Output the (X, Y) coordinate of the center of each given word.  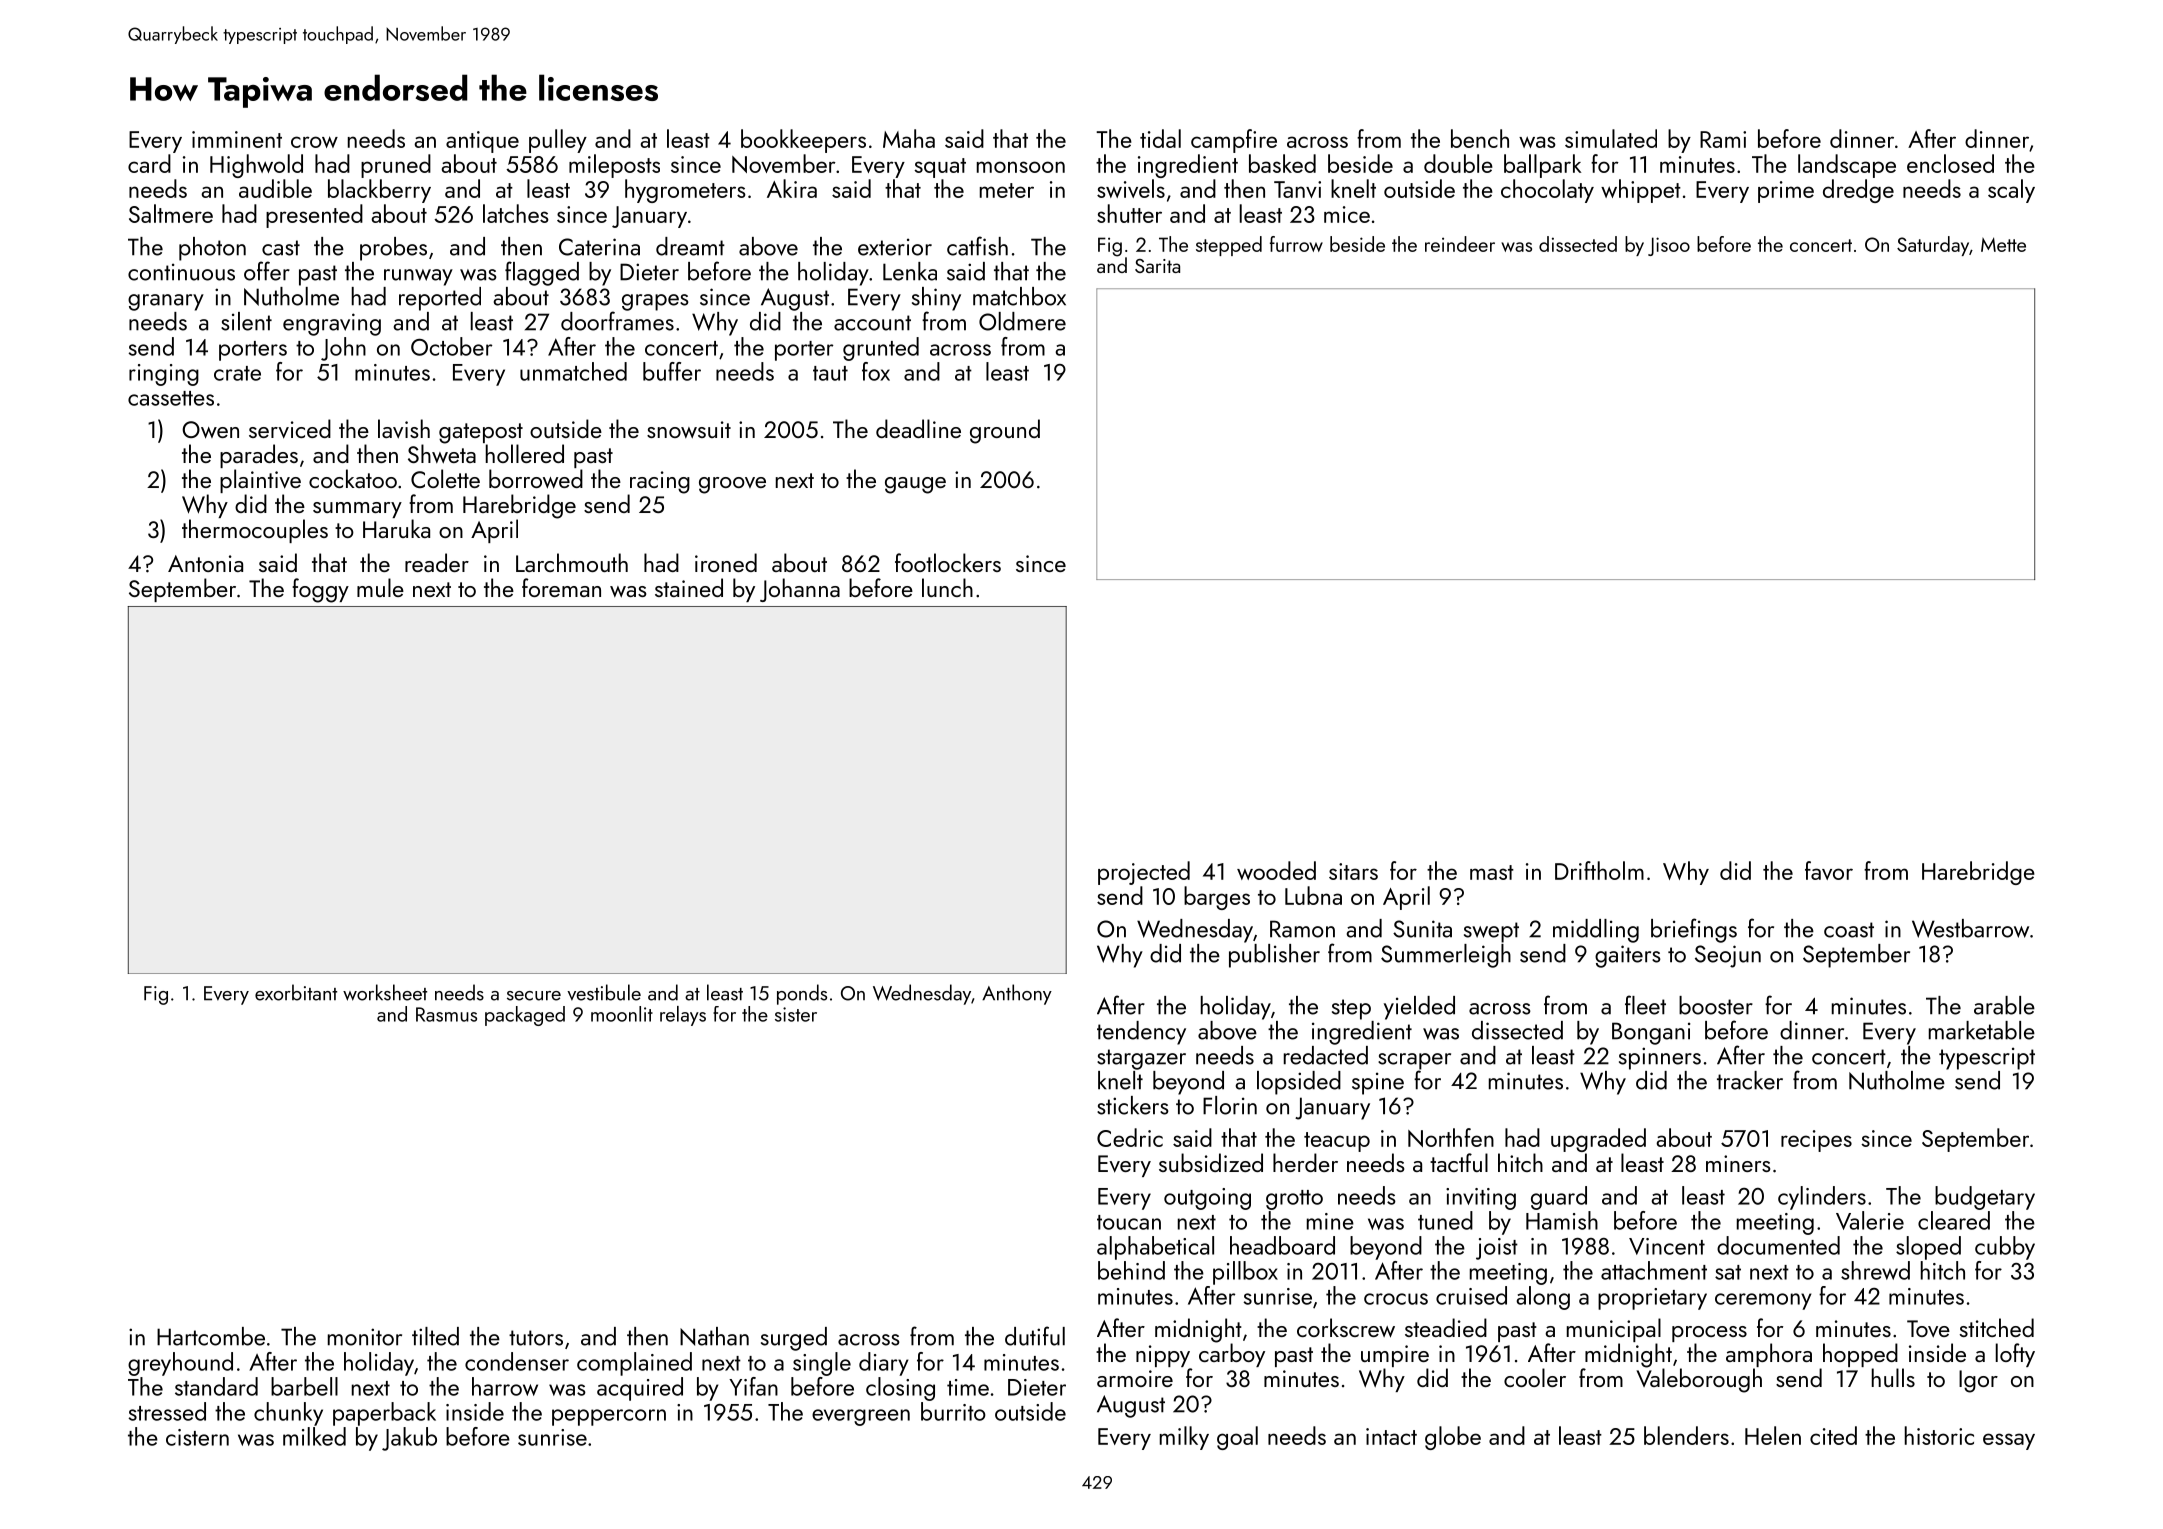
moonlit (622, 1014)
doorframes (617, 321)
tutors (536, 1338)
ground (1005, 431)
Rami (1723, 139)
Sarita (1157, 266)
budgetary (1985, 1198)
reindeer (1460, 244)
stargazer (1141, 1059)
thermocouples (255, 531)
